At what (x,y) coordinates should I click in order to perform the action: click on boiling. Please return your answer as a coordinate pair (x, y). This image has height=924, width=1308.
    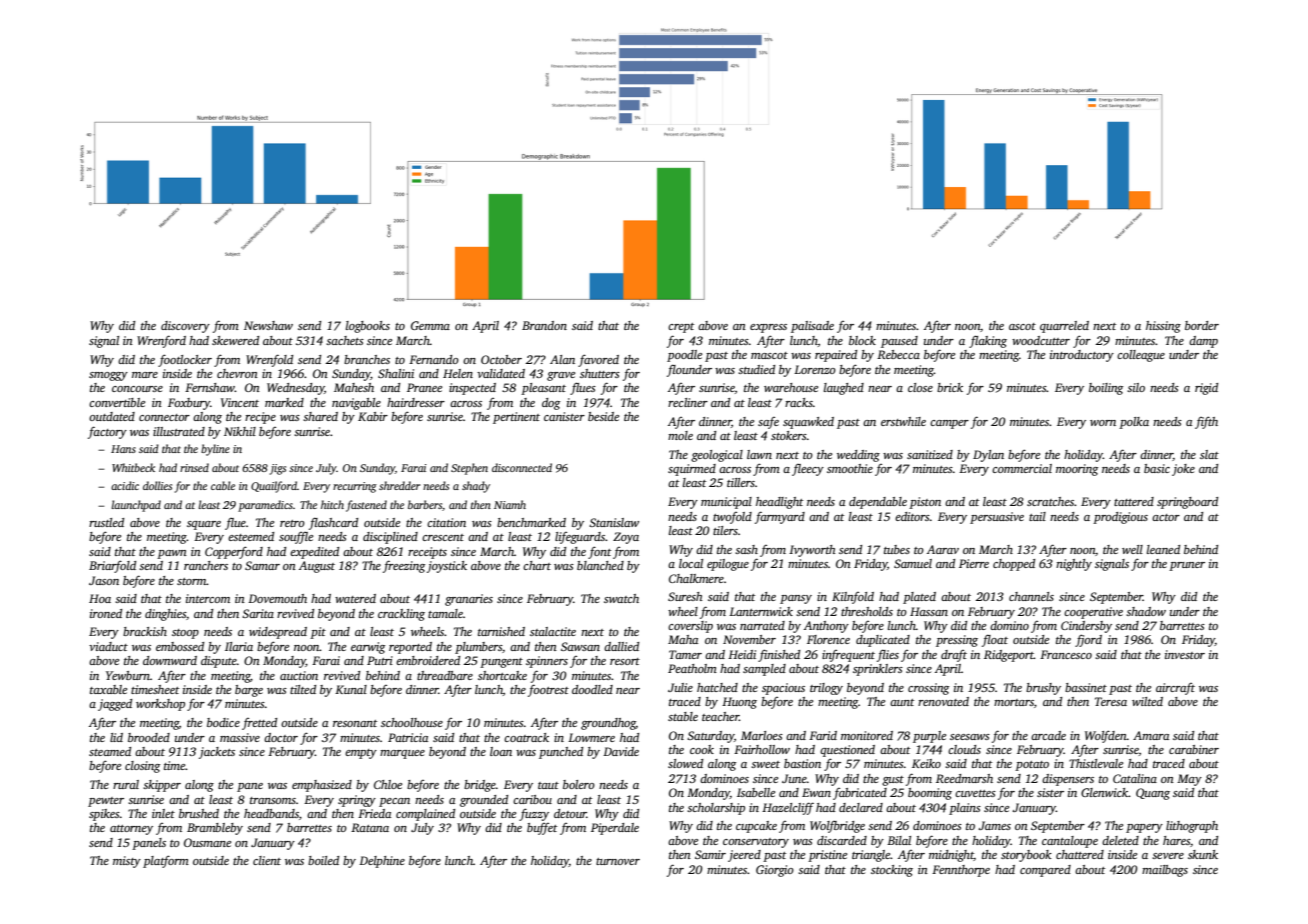
    Looking at the image, I should click on (1106, 389).
